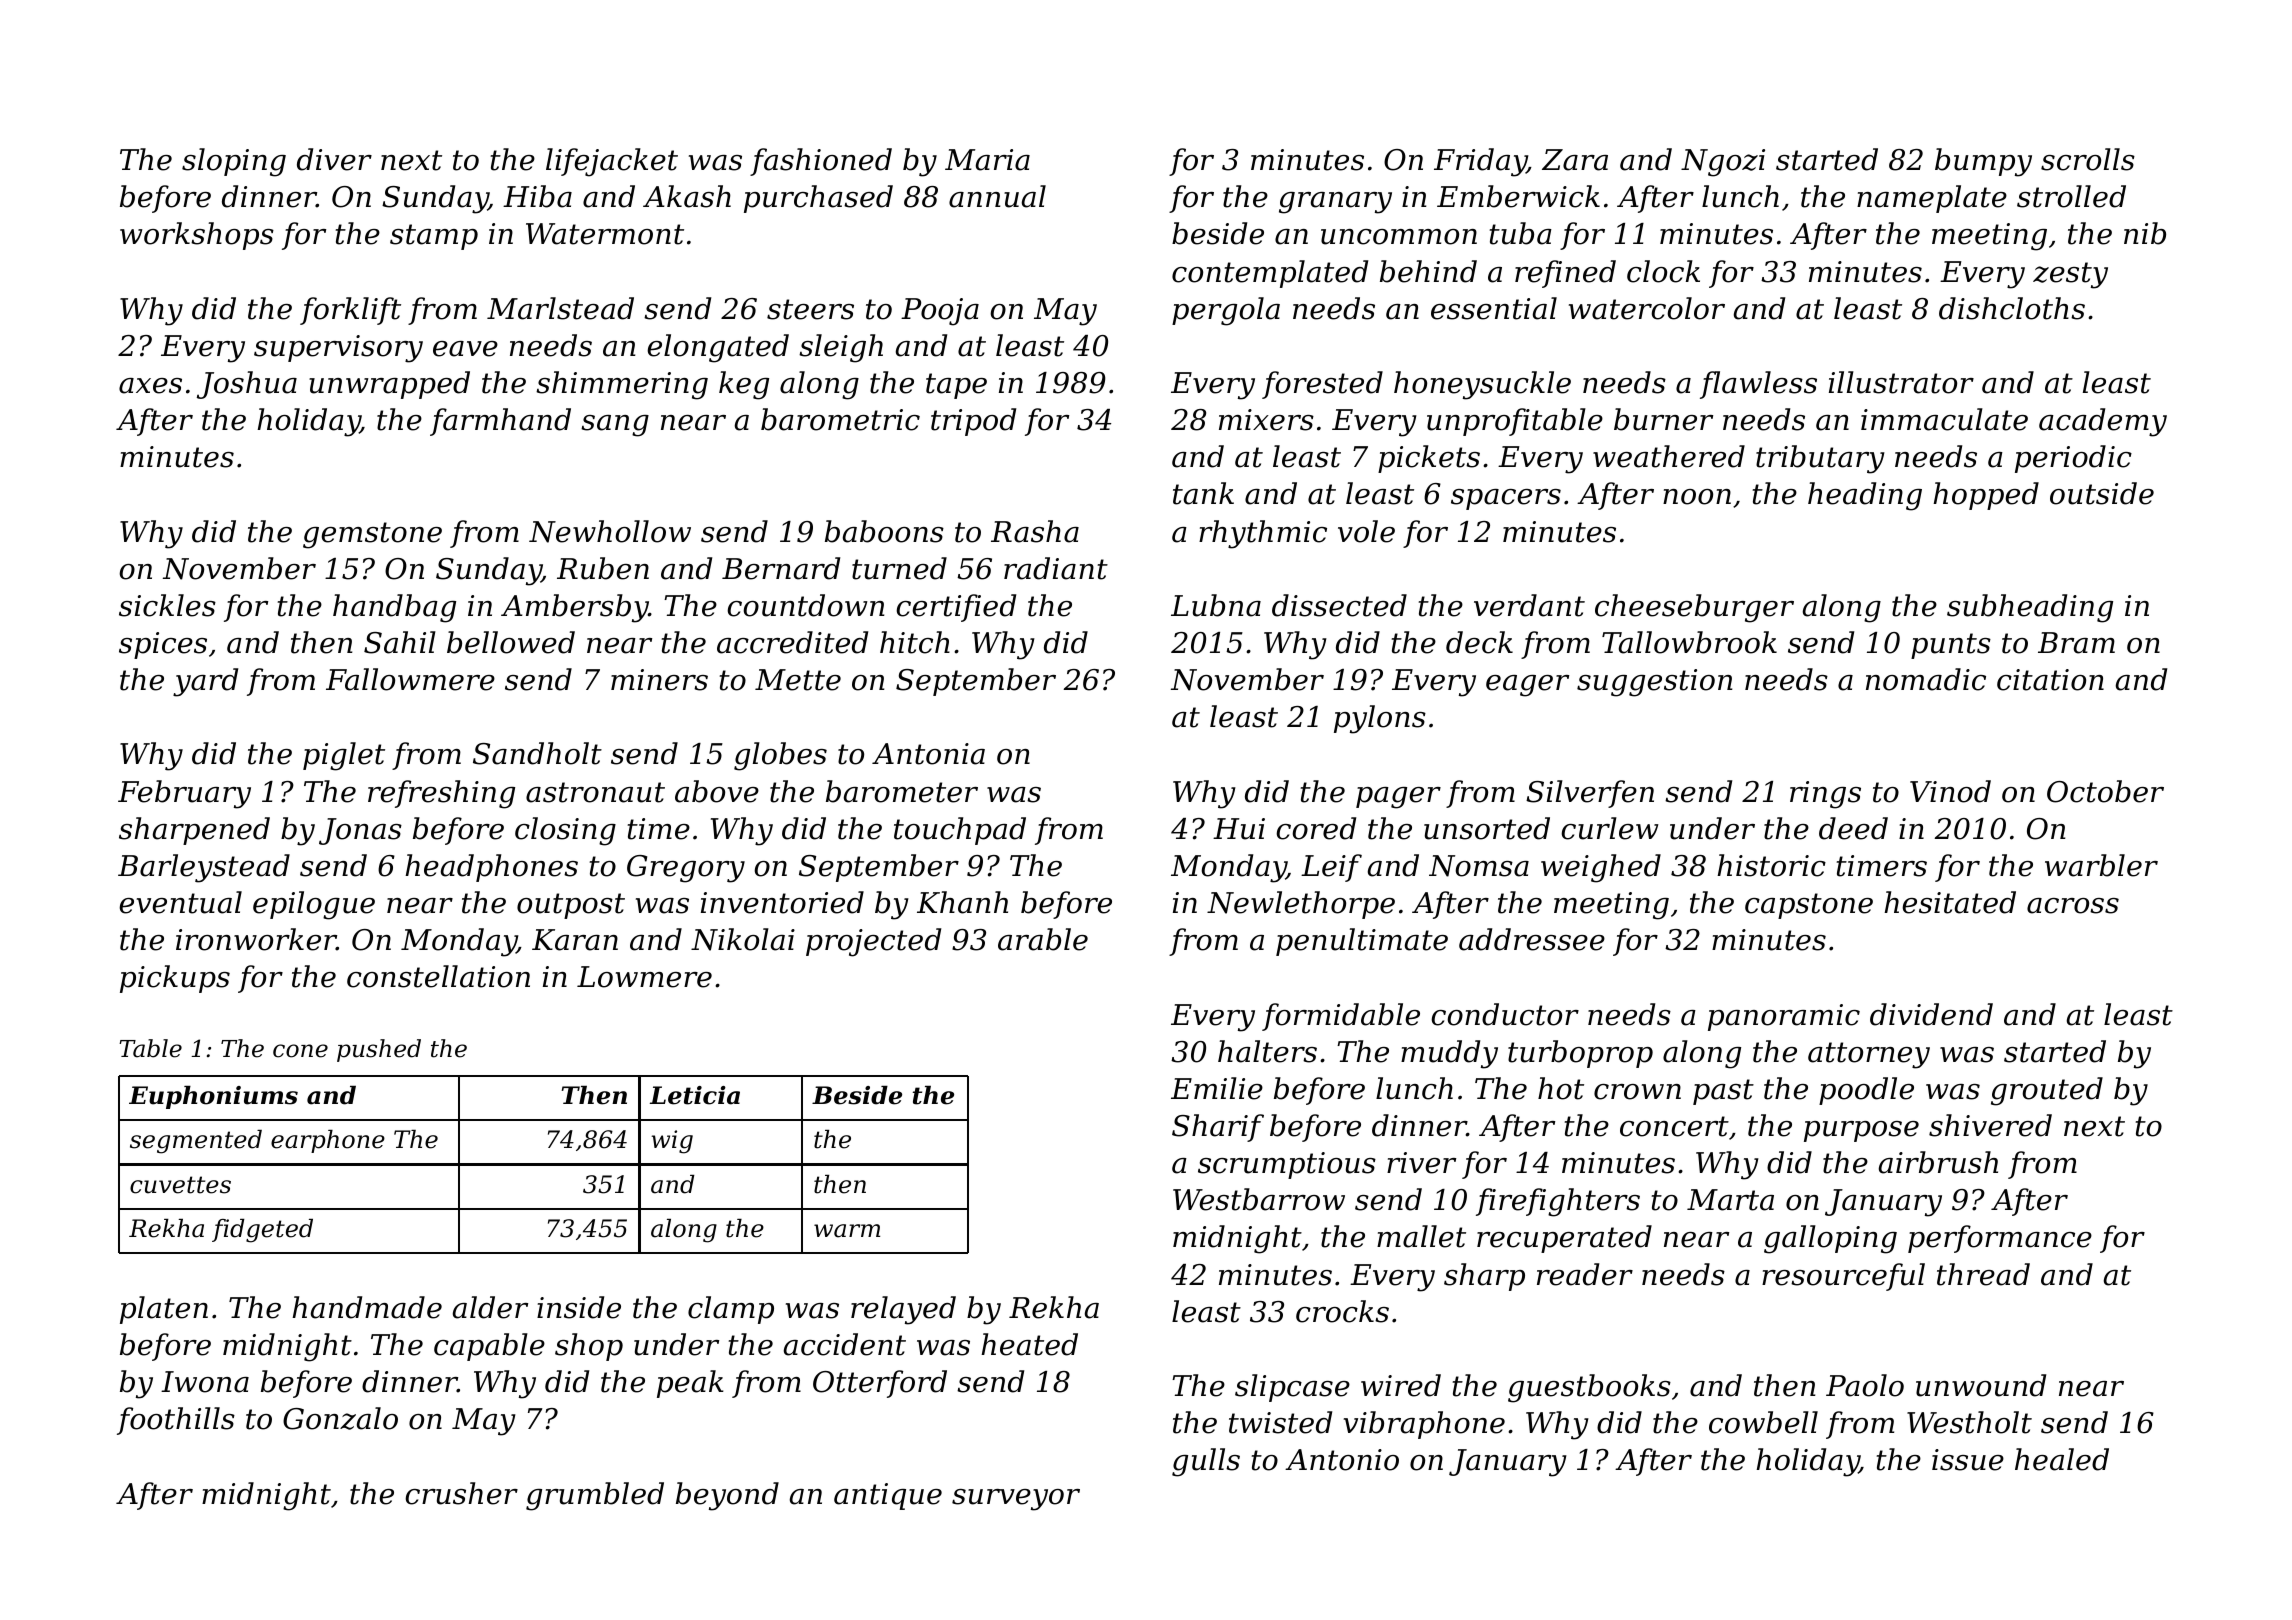 This page has height=1620, width=2292. Describe the element at coordinates (1990, 1125) in the page. I see `shivered` at that location.
